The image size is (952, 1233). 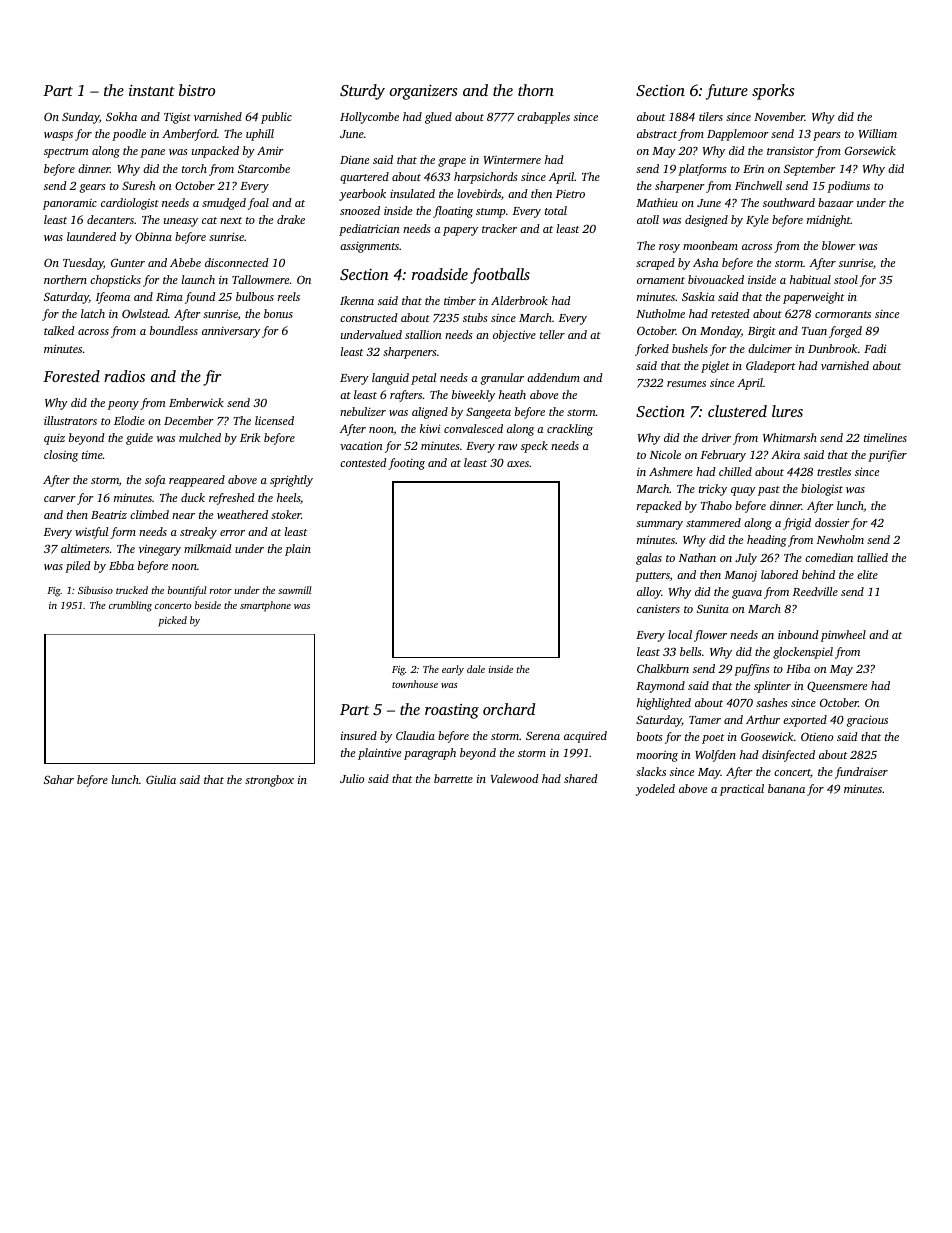 I want to click on panoramic, so click(x=70, y=204).
